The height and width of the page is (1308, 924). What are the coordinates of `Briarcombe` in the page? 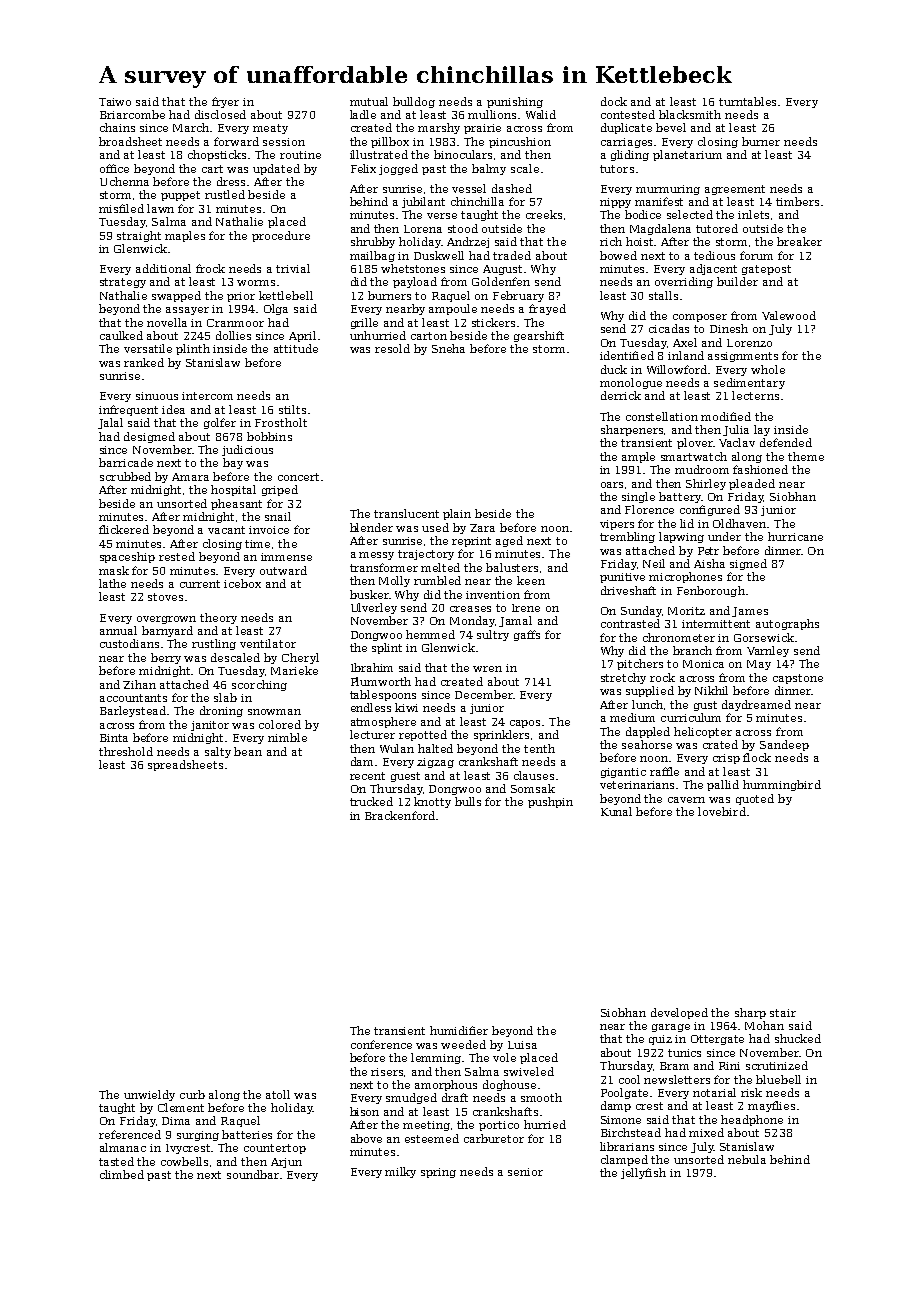 It's located at (132, 114).
